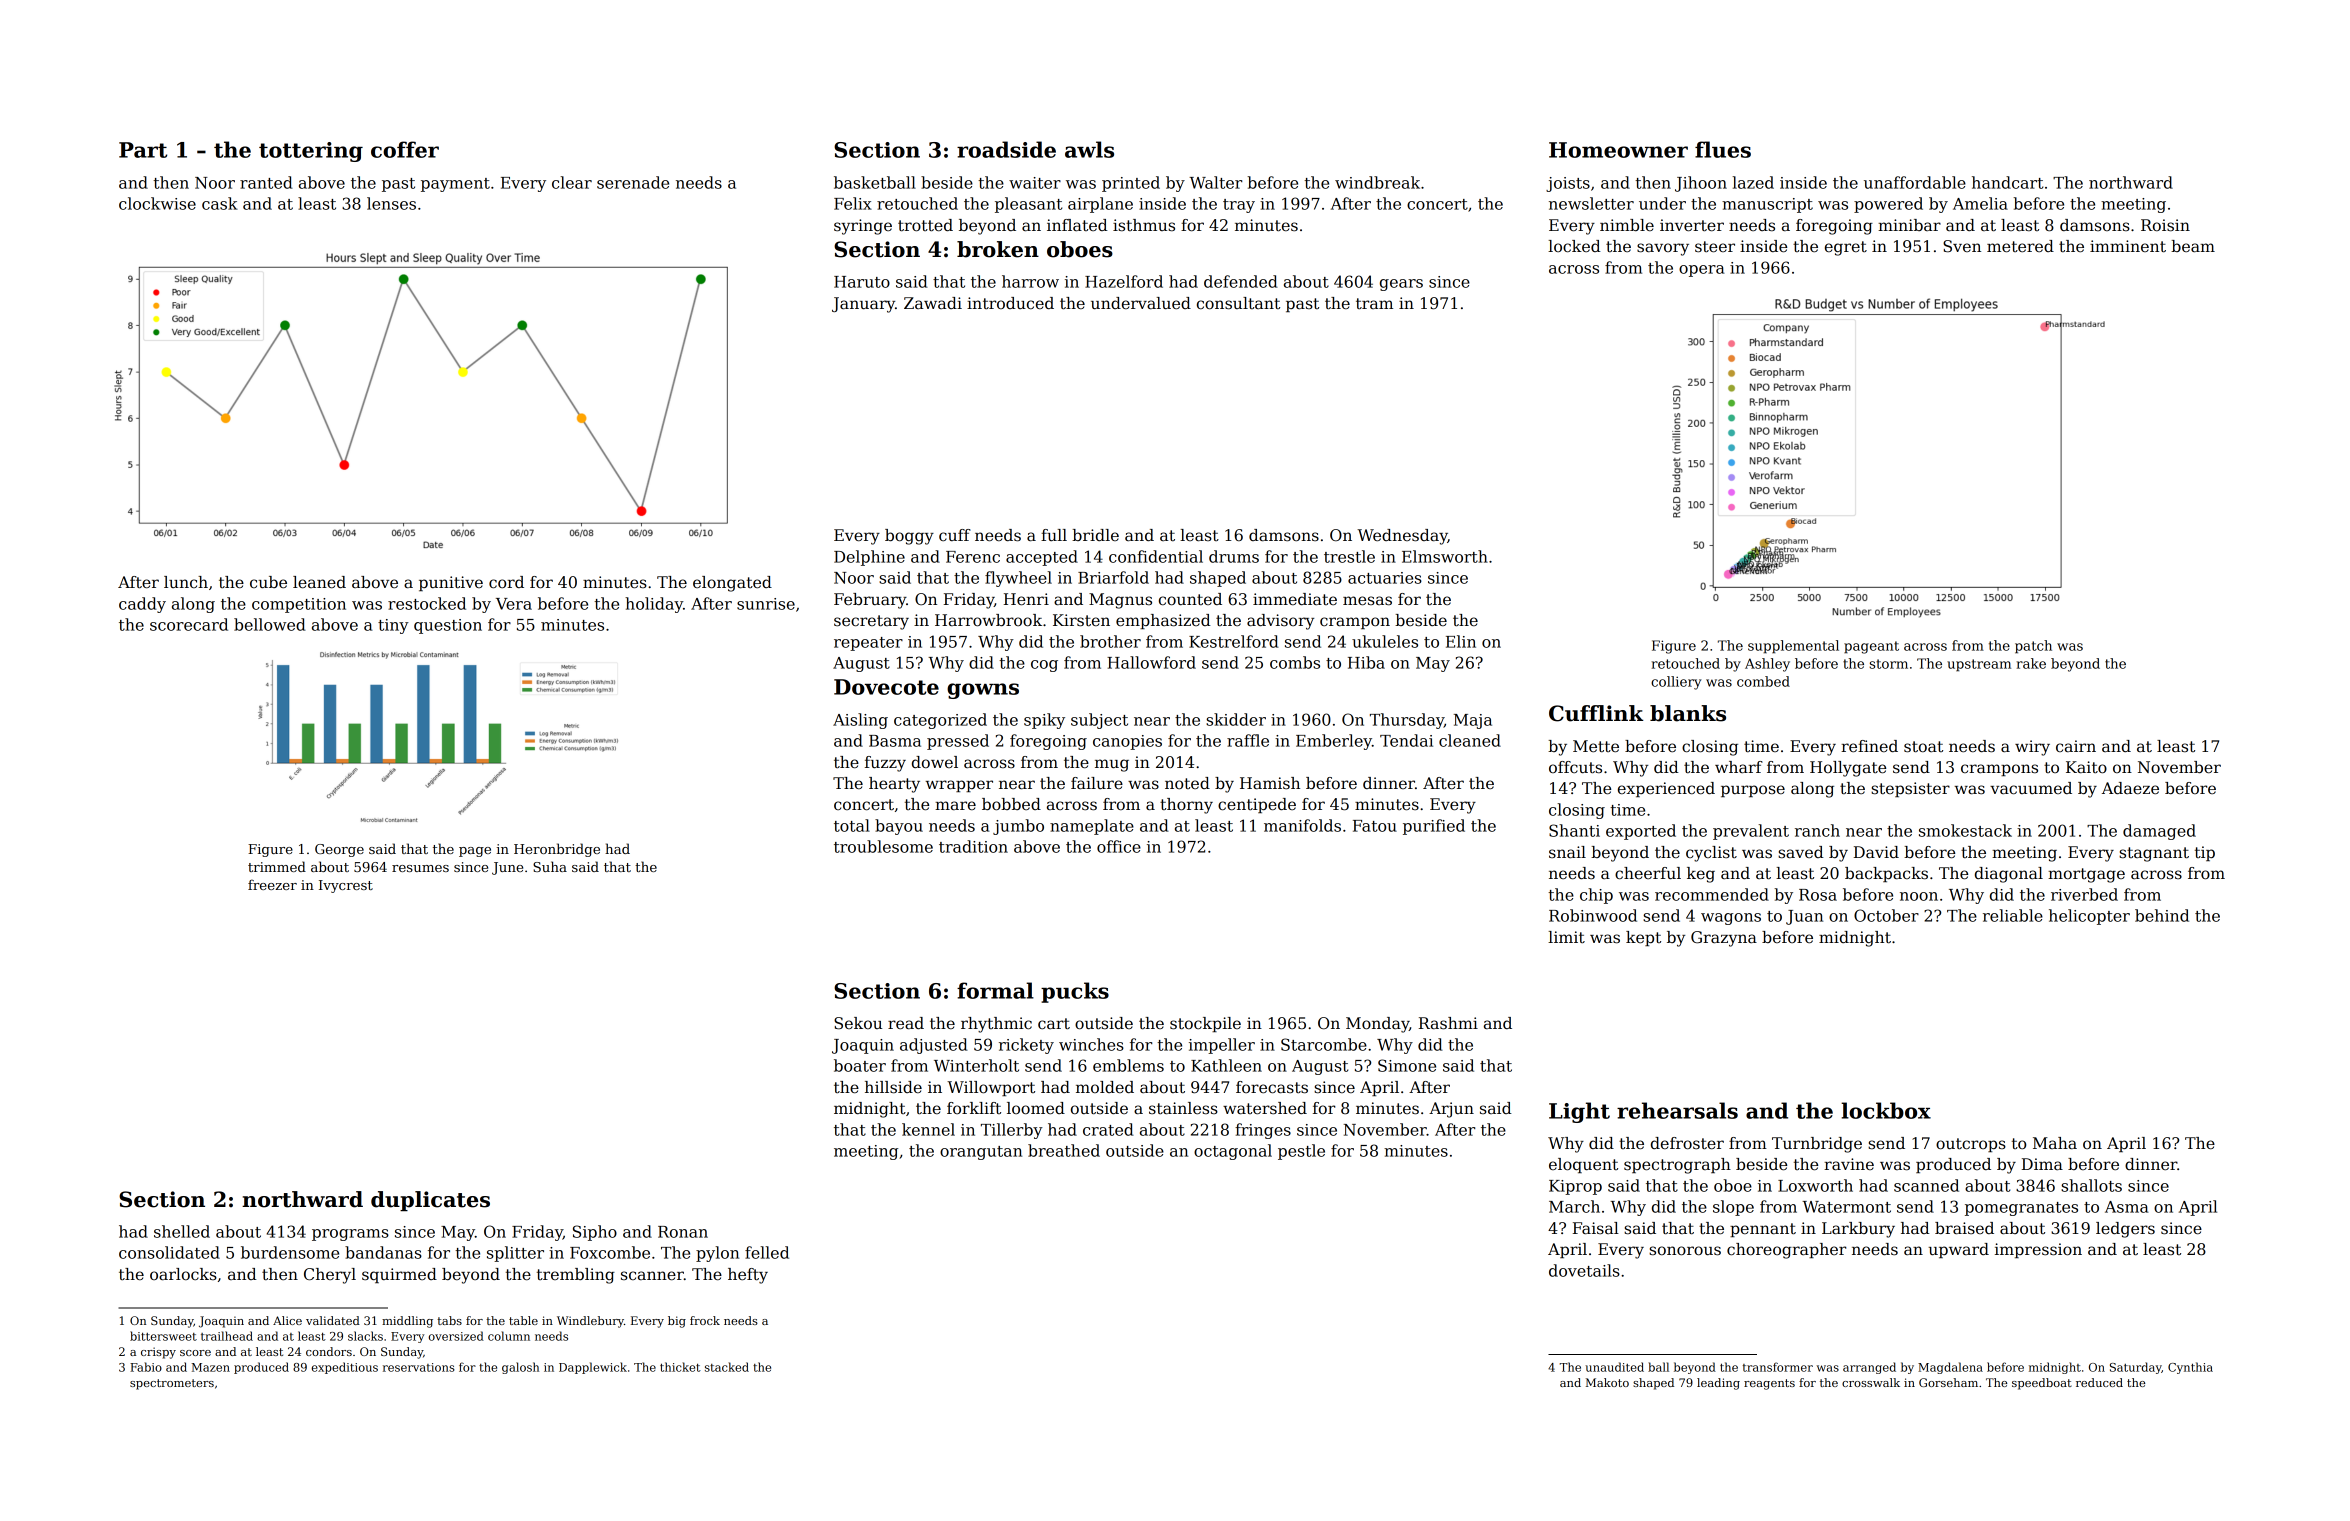 The height and width of the screenshot is (1521, 2350). What do you see at coordinates (182, 1231) in the screenshot?
I see `shelled` at bounding box center [182, 1231].
